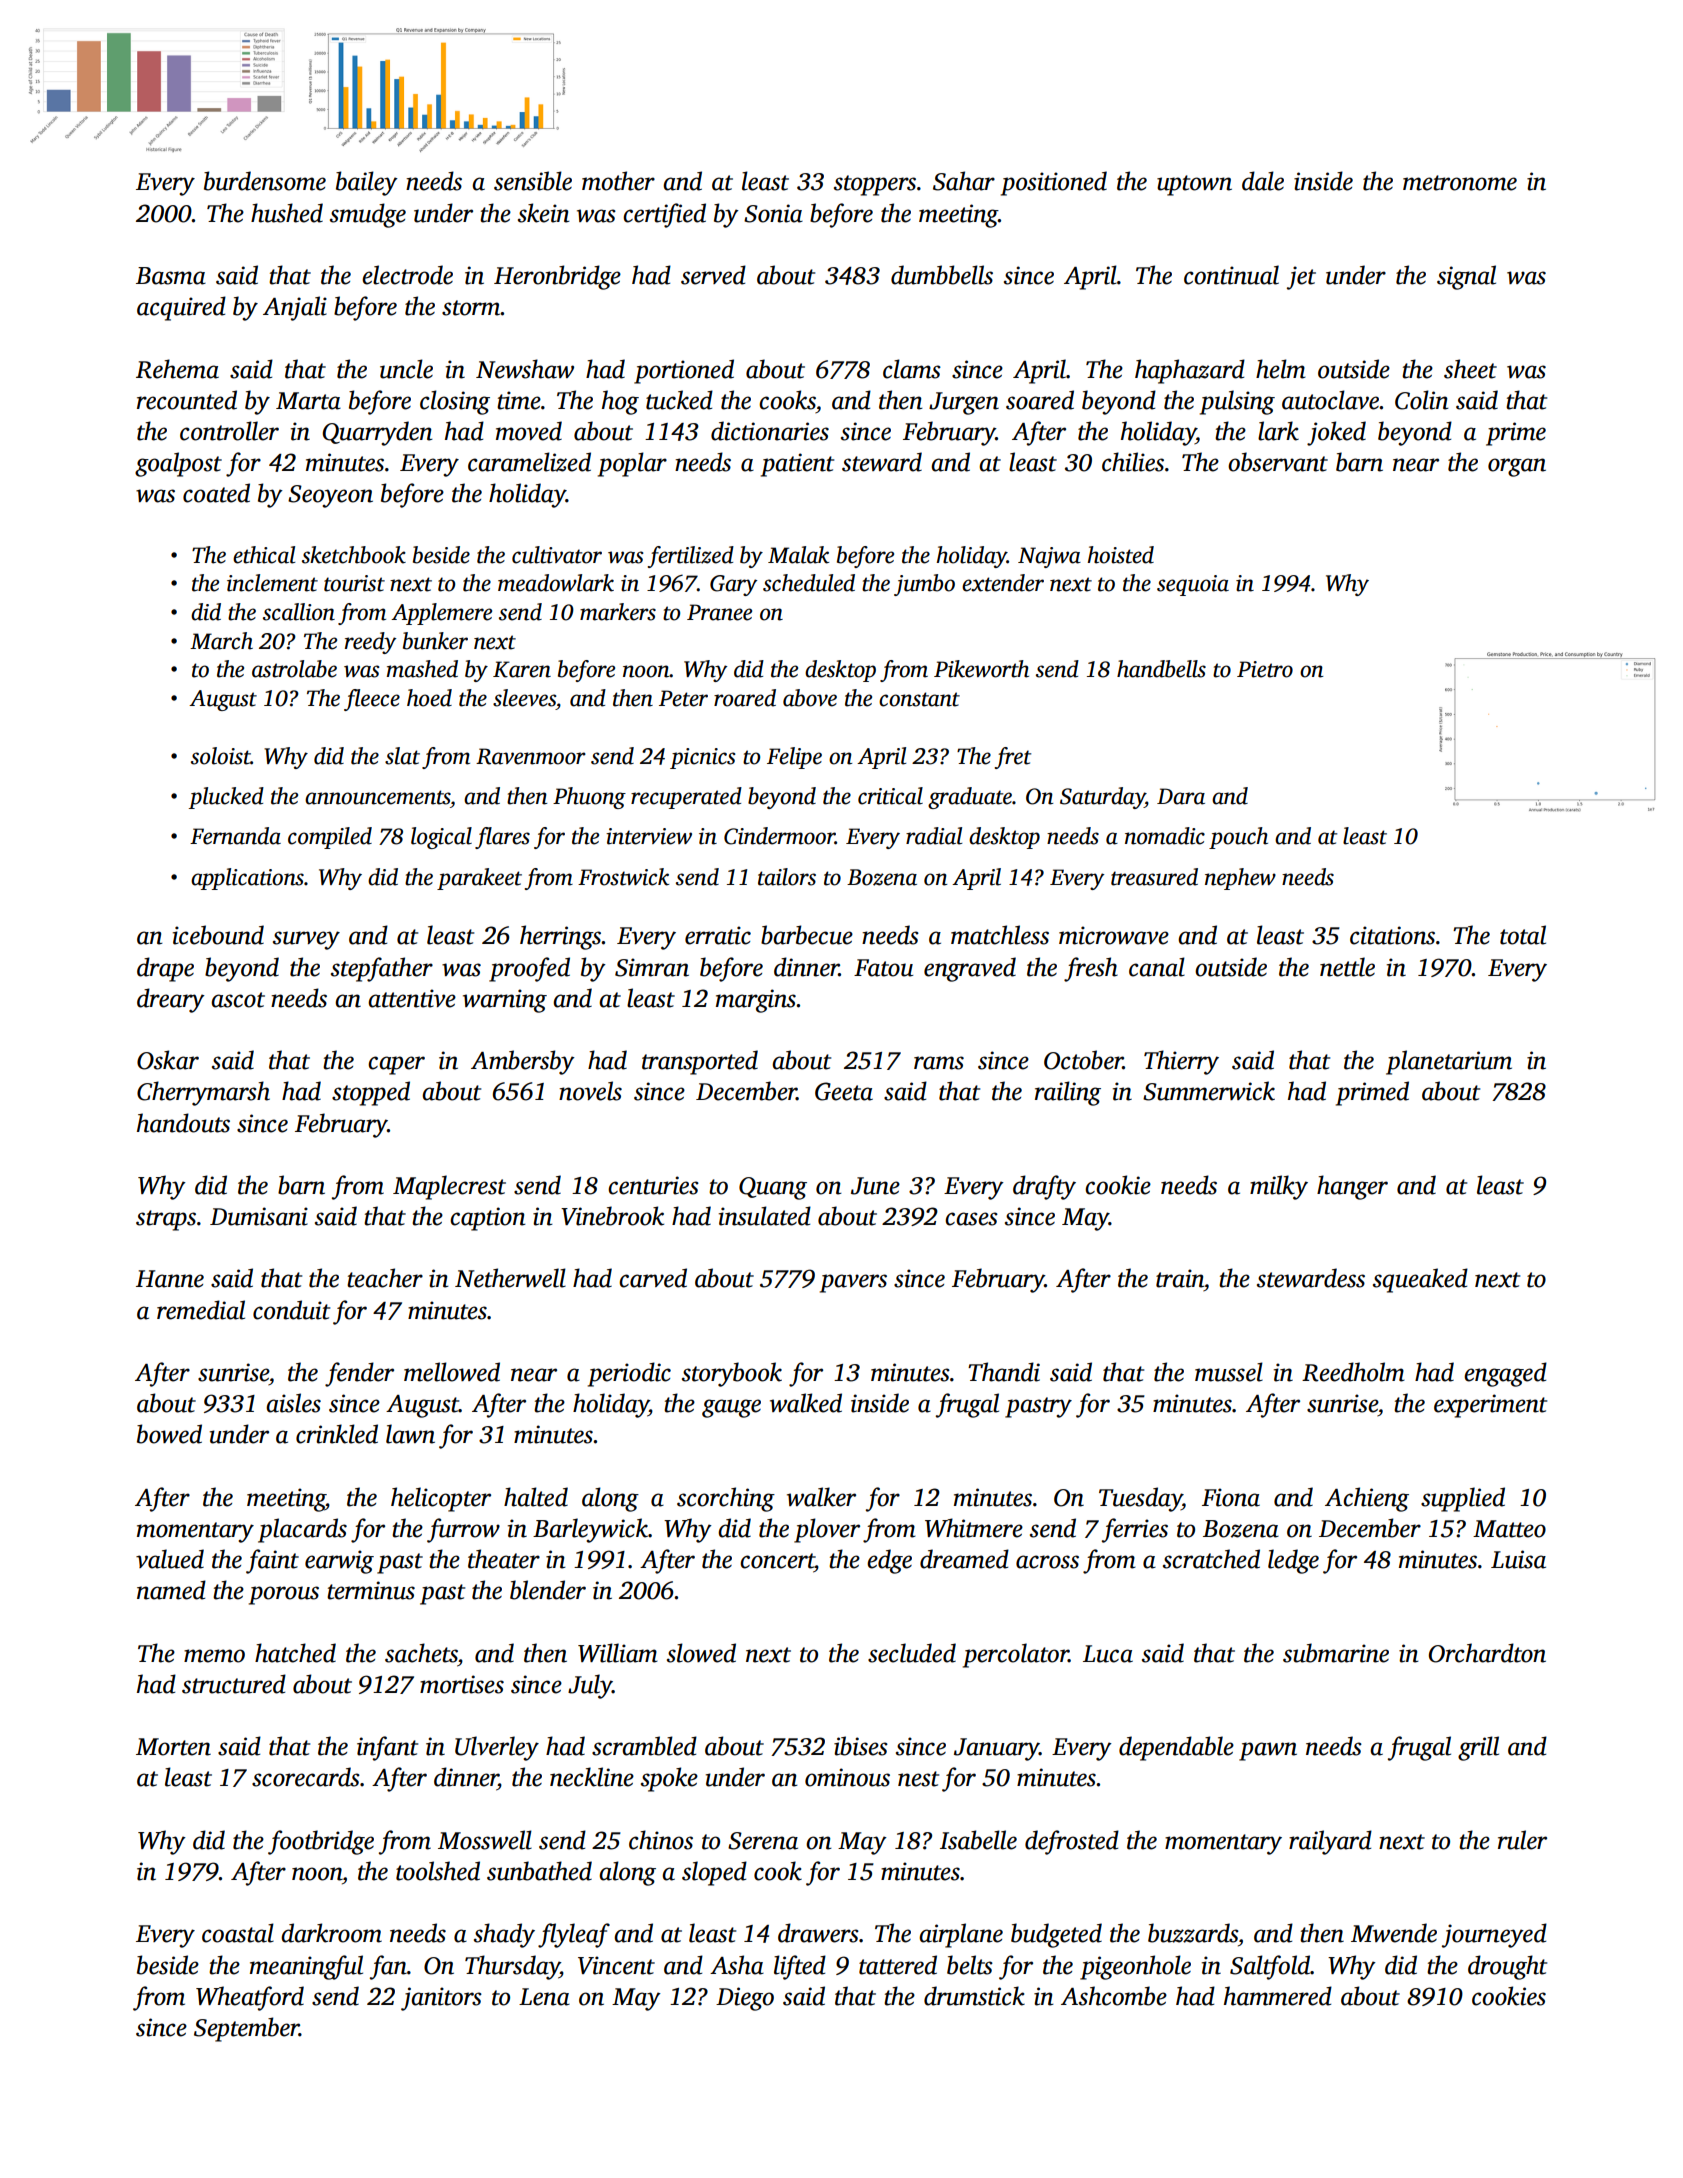  Describe the element at coordinates (1301, 278) in the screenshot. I see `jet` at that location.
